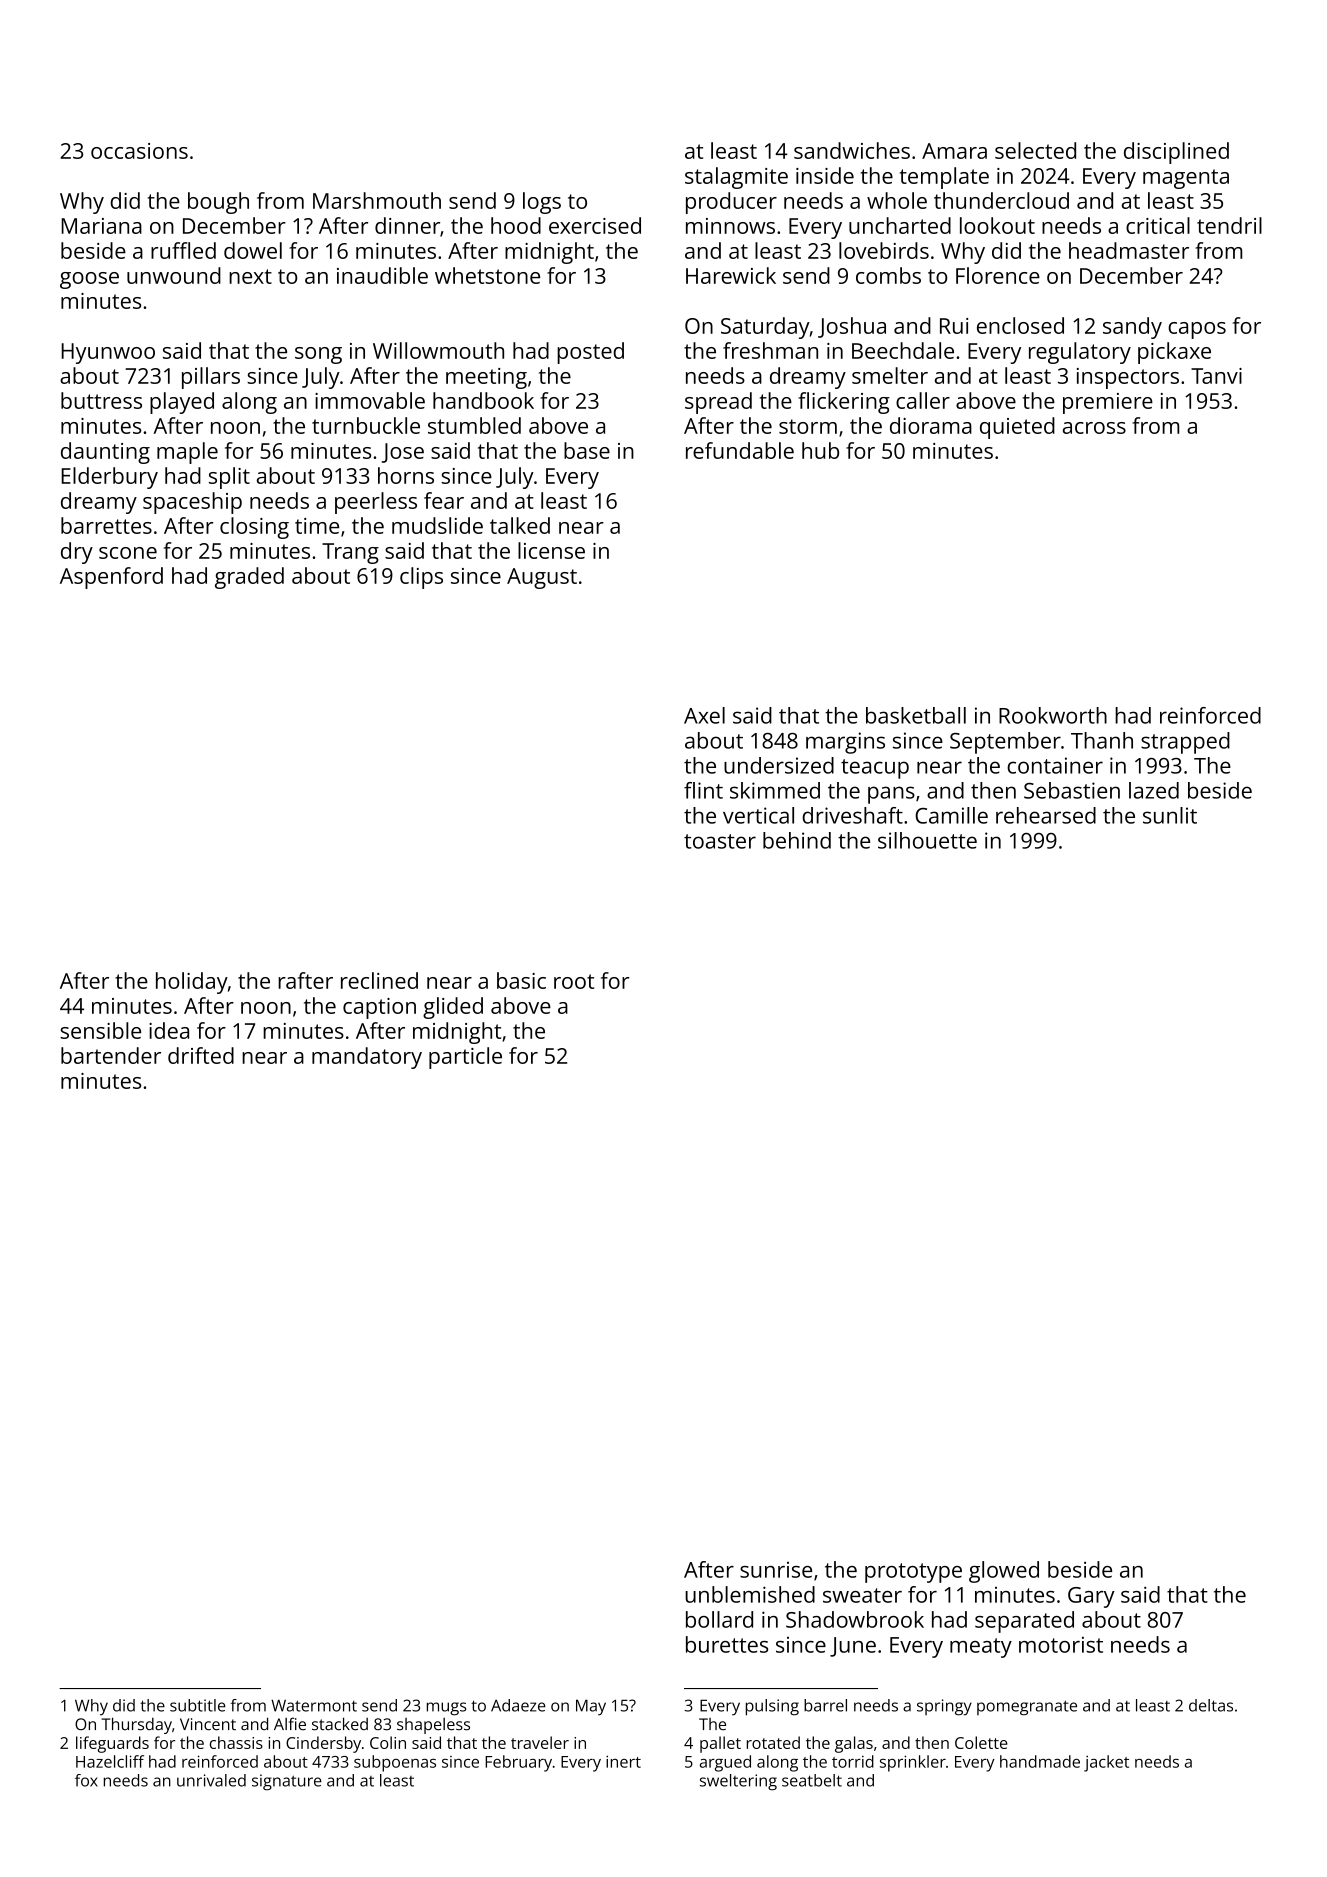 The image size is (1327, 1877). What do you see at coordinates (111, 578) in the image?
I see `Aspenford` at bounding box center [111, 578].
